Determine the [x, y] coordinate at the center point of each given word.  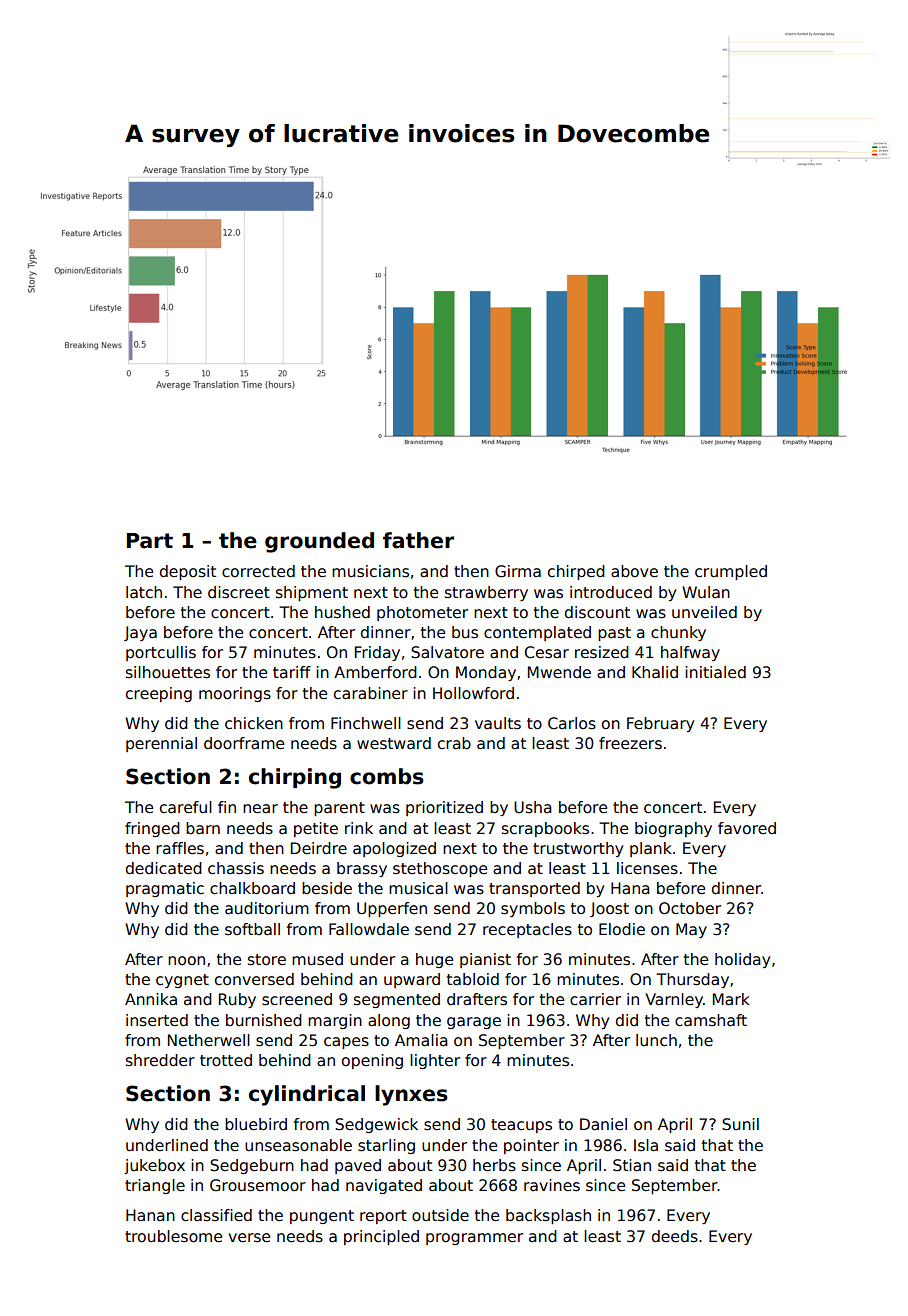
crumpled [731, 572]
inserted [157, 1020]
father [418, 540]
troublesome [173, 1236]
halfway [690, 653]
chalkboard [252, 888]
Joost [609, 909]
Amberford [375, 672]
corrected [258, 571]
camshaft [711, 1020]
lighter [435, 1061]
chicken [254, 723]
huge [434, 960]
